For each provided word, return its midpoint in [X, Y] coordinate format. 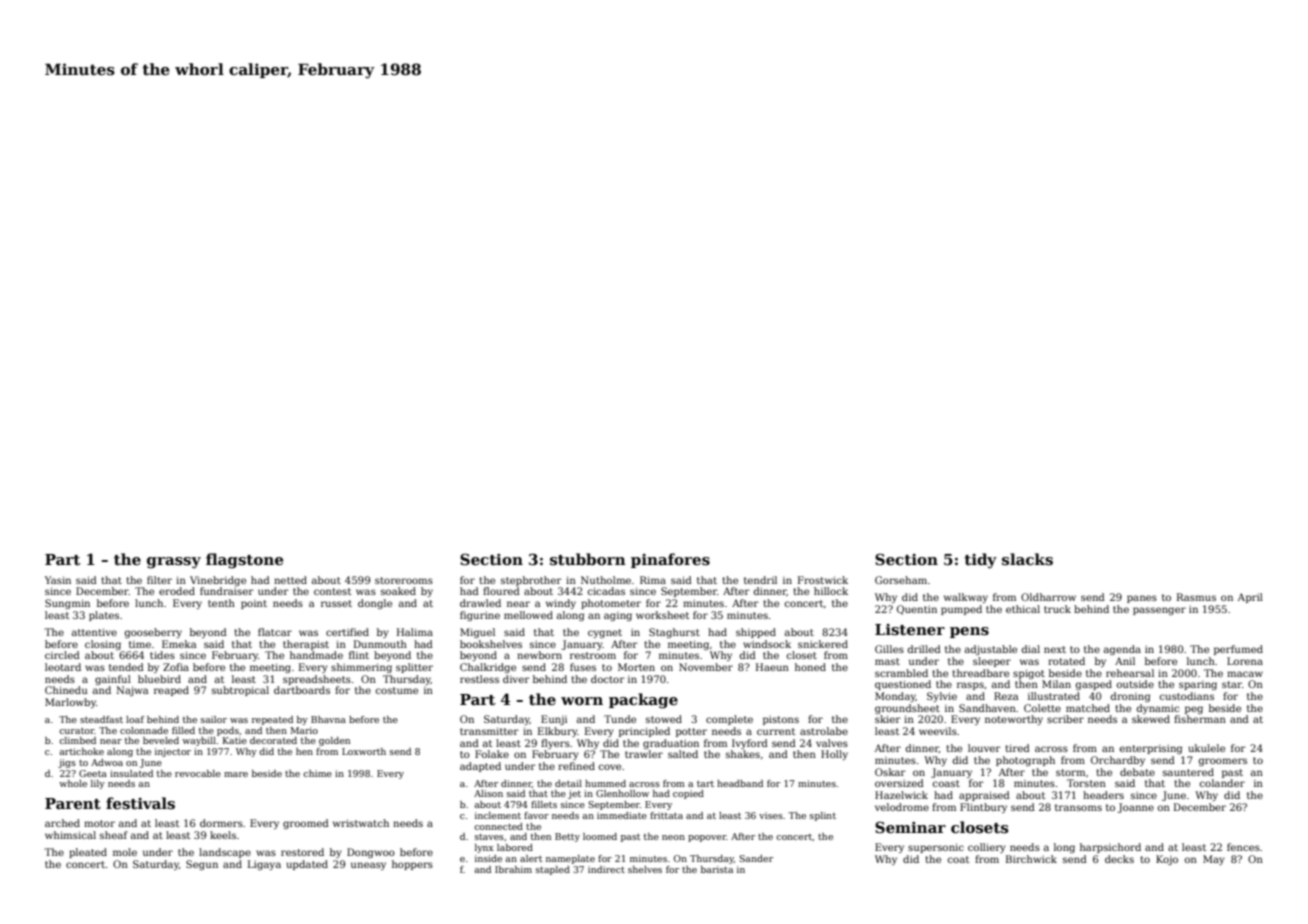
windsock [767, 644]
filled [183, 730]
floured [501, 591]
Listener [910, 629]
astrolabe [824, 731]
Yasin [58, 580]
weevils [938, 731]
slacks [1027, 559]
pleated [88, 853]
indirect [606, 869]
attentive [94, 632]
